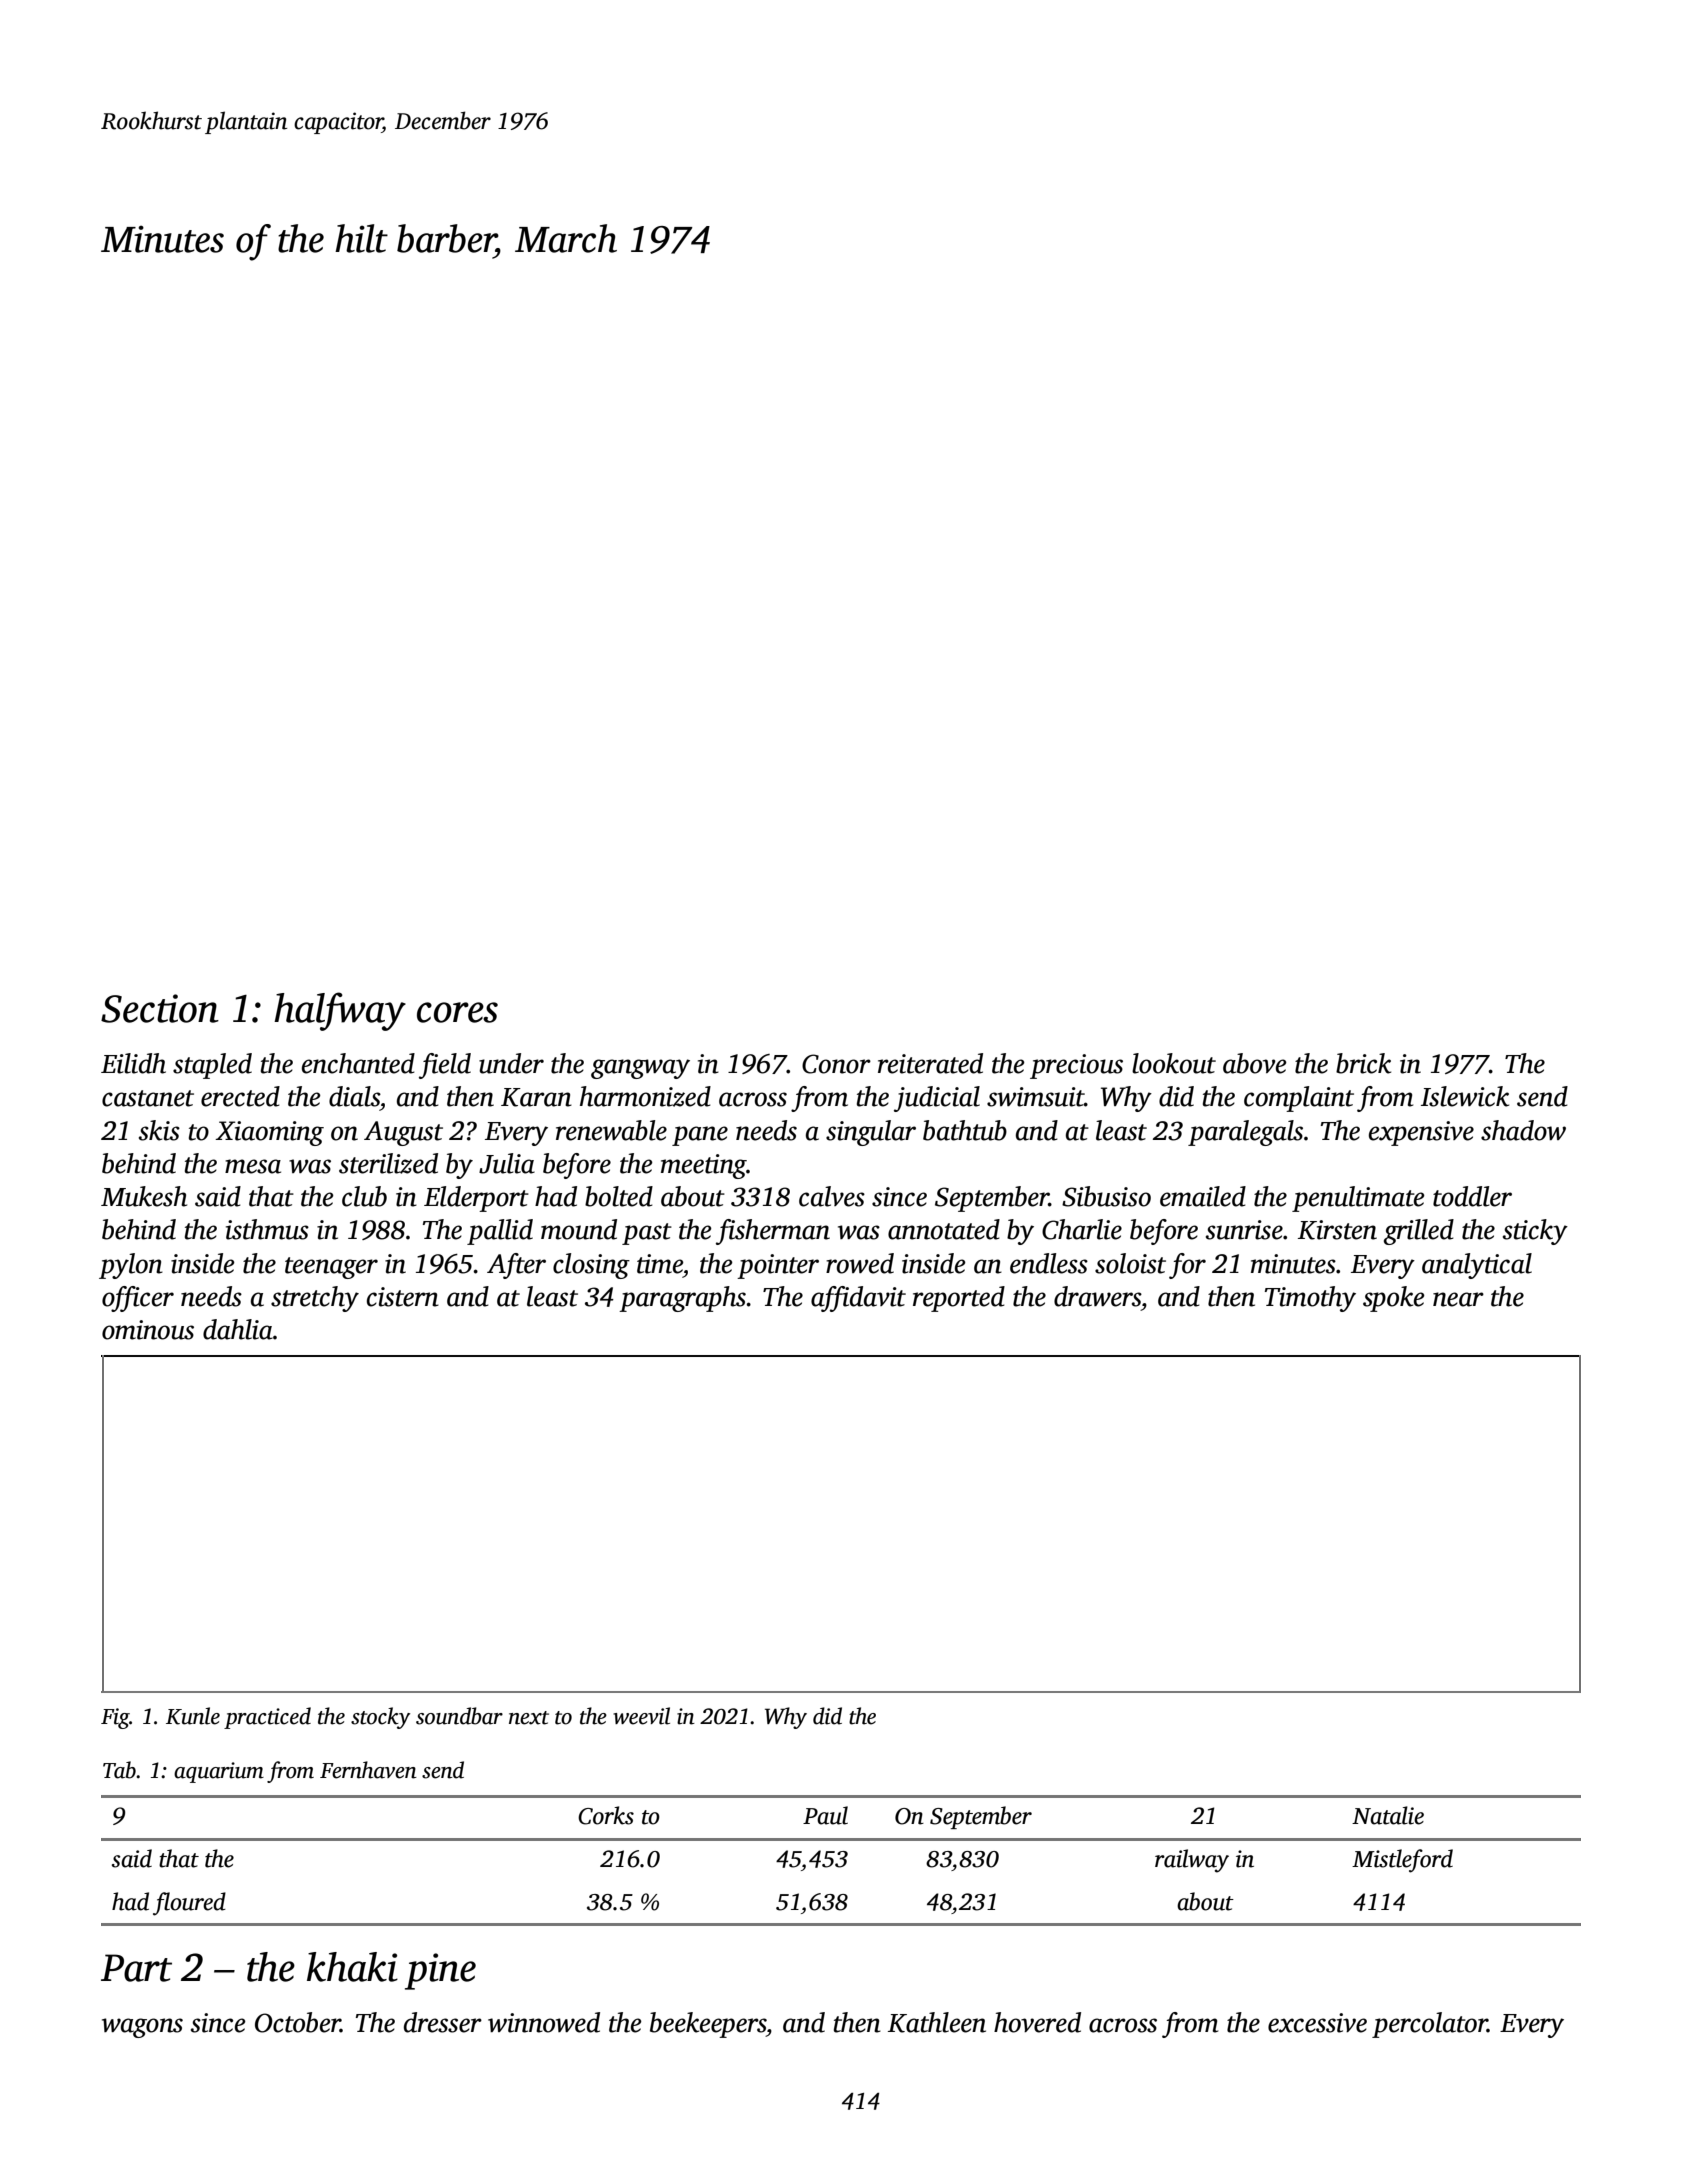 The image size is (1683, 2178). What do you see at coordinates (267, 1718) in the page?
I see `practiced` at bounding box center [267, 1718].
